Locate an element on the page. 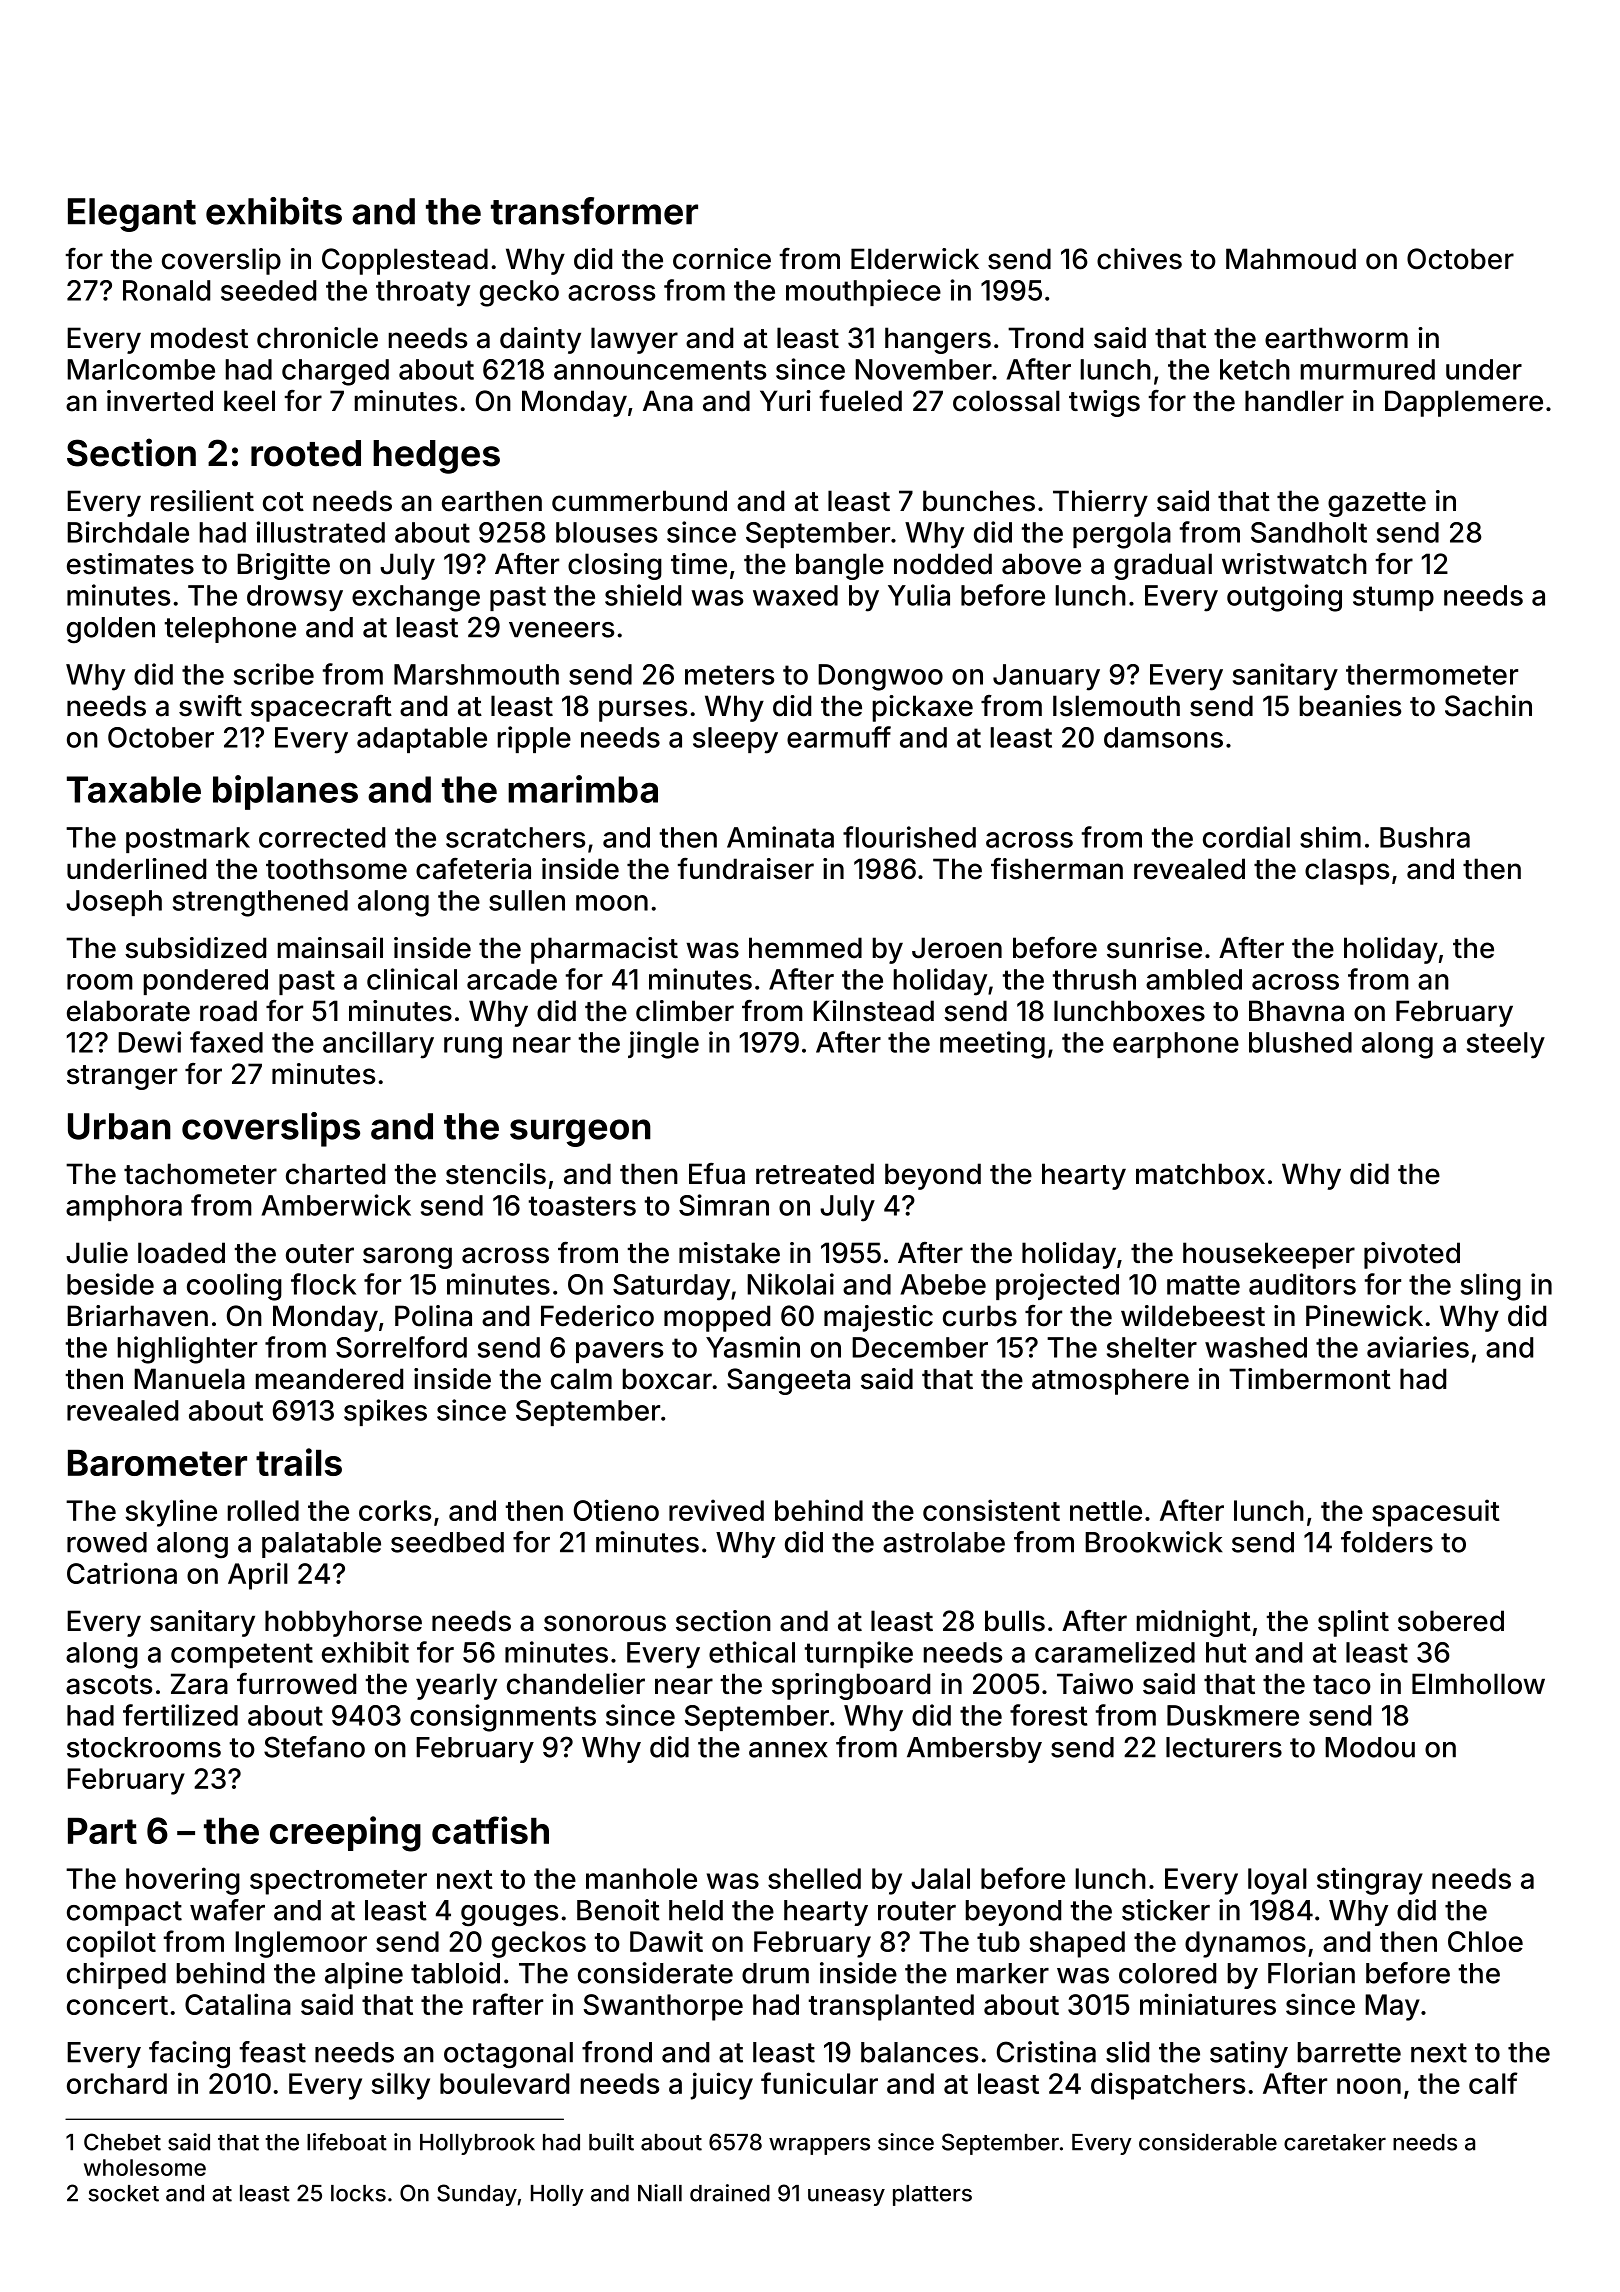 This document has width=1620, height=2292. throaty is located at coordinates (423, 293).
